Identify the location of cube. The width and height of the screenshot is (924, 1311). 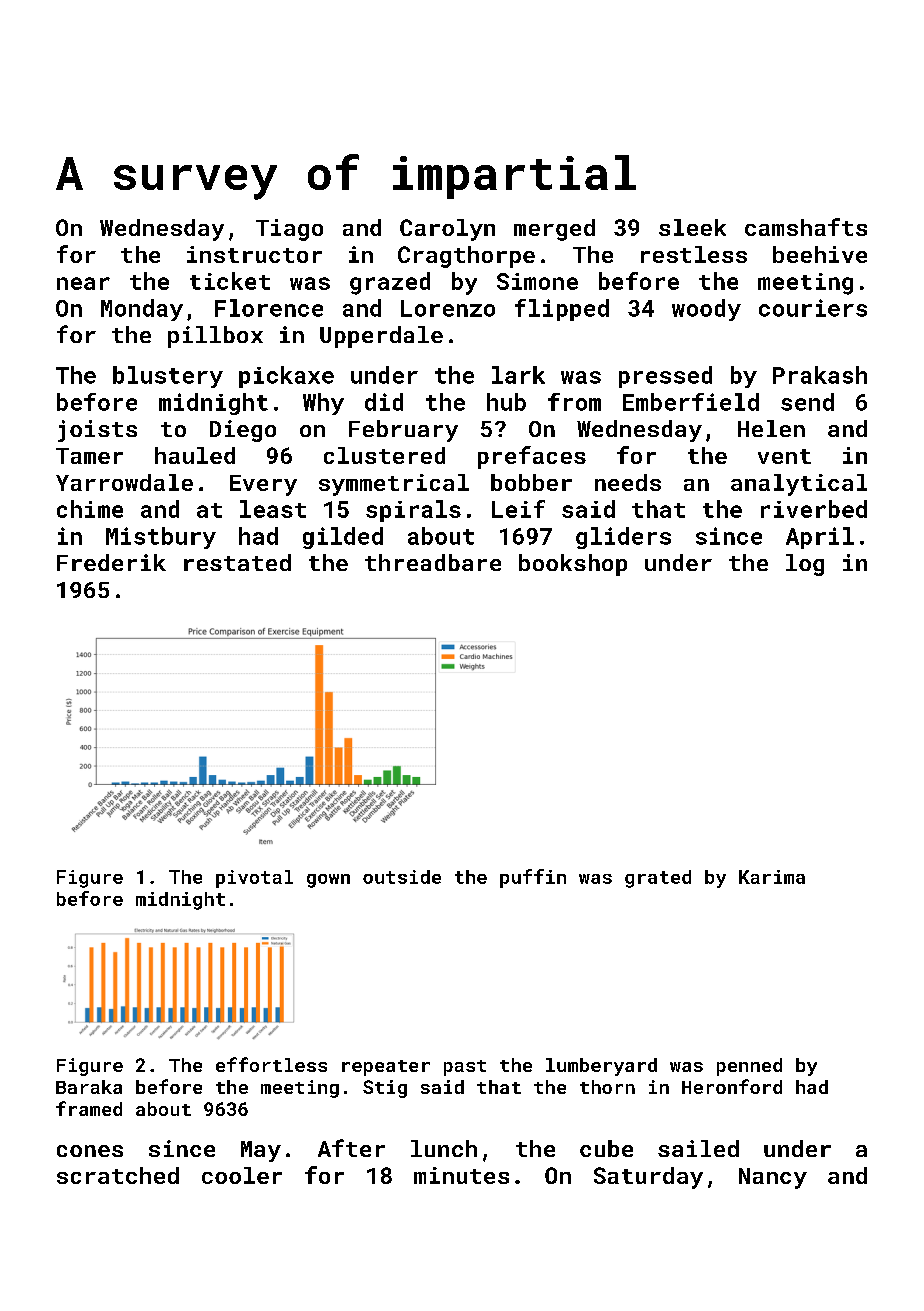
(606, 1148).
